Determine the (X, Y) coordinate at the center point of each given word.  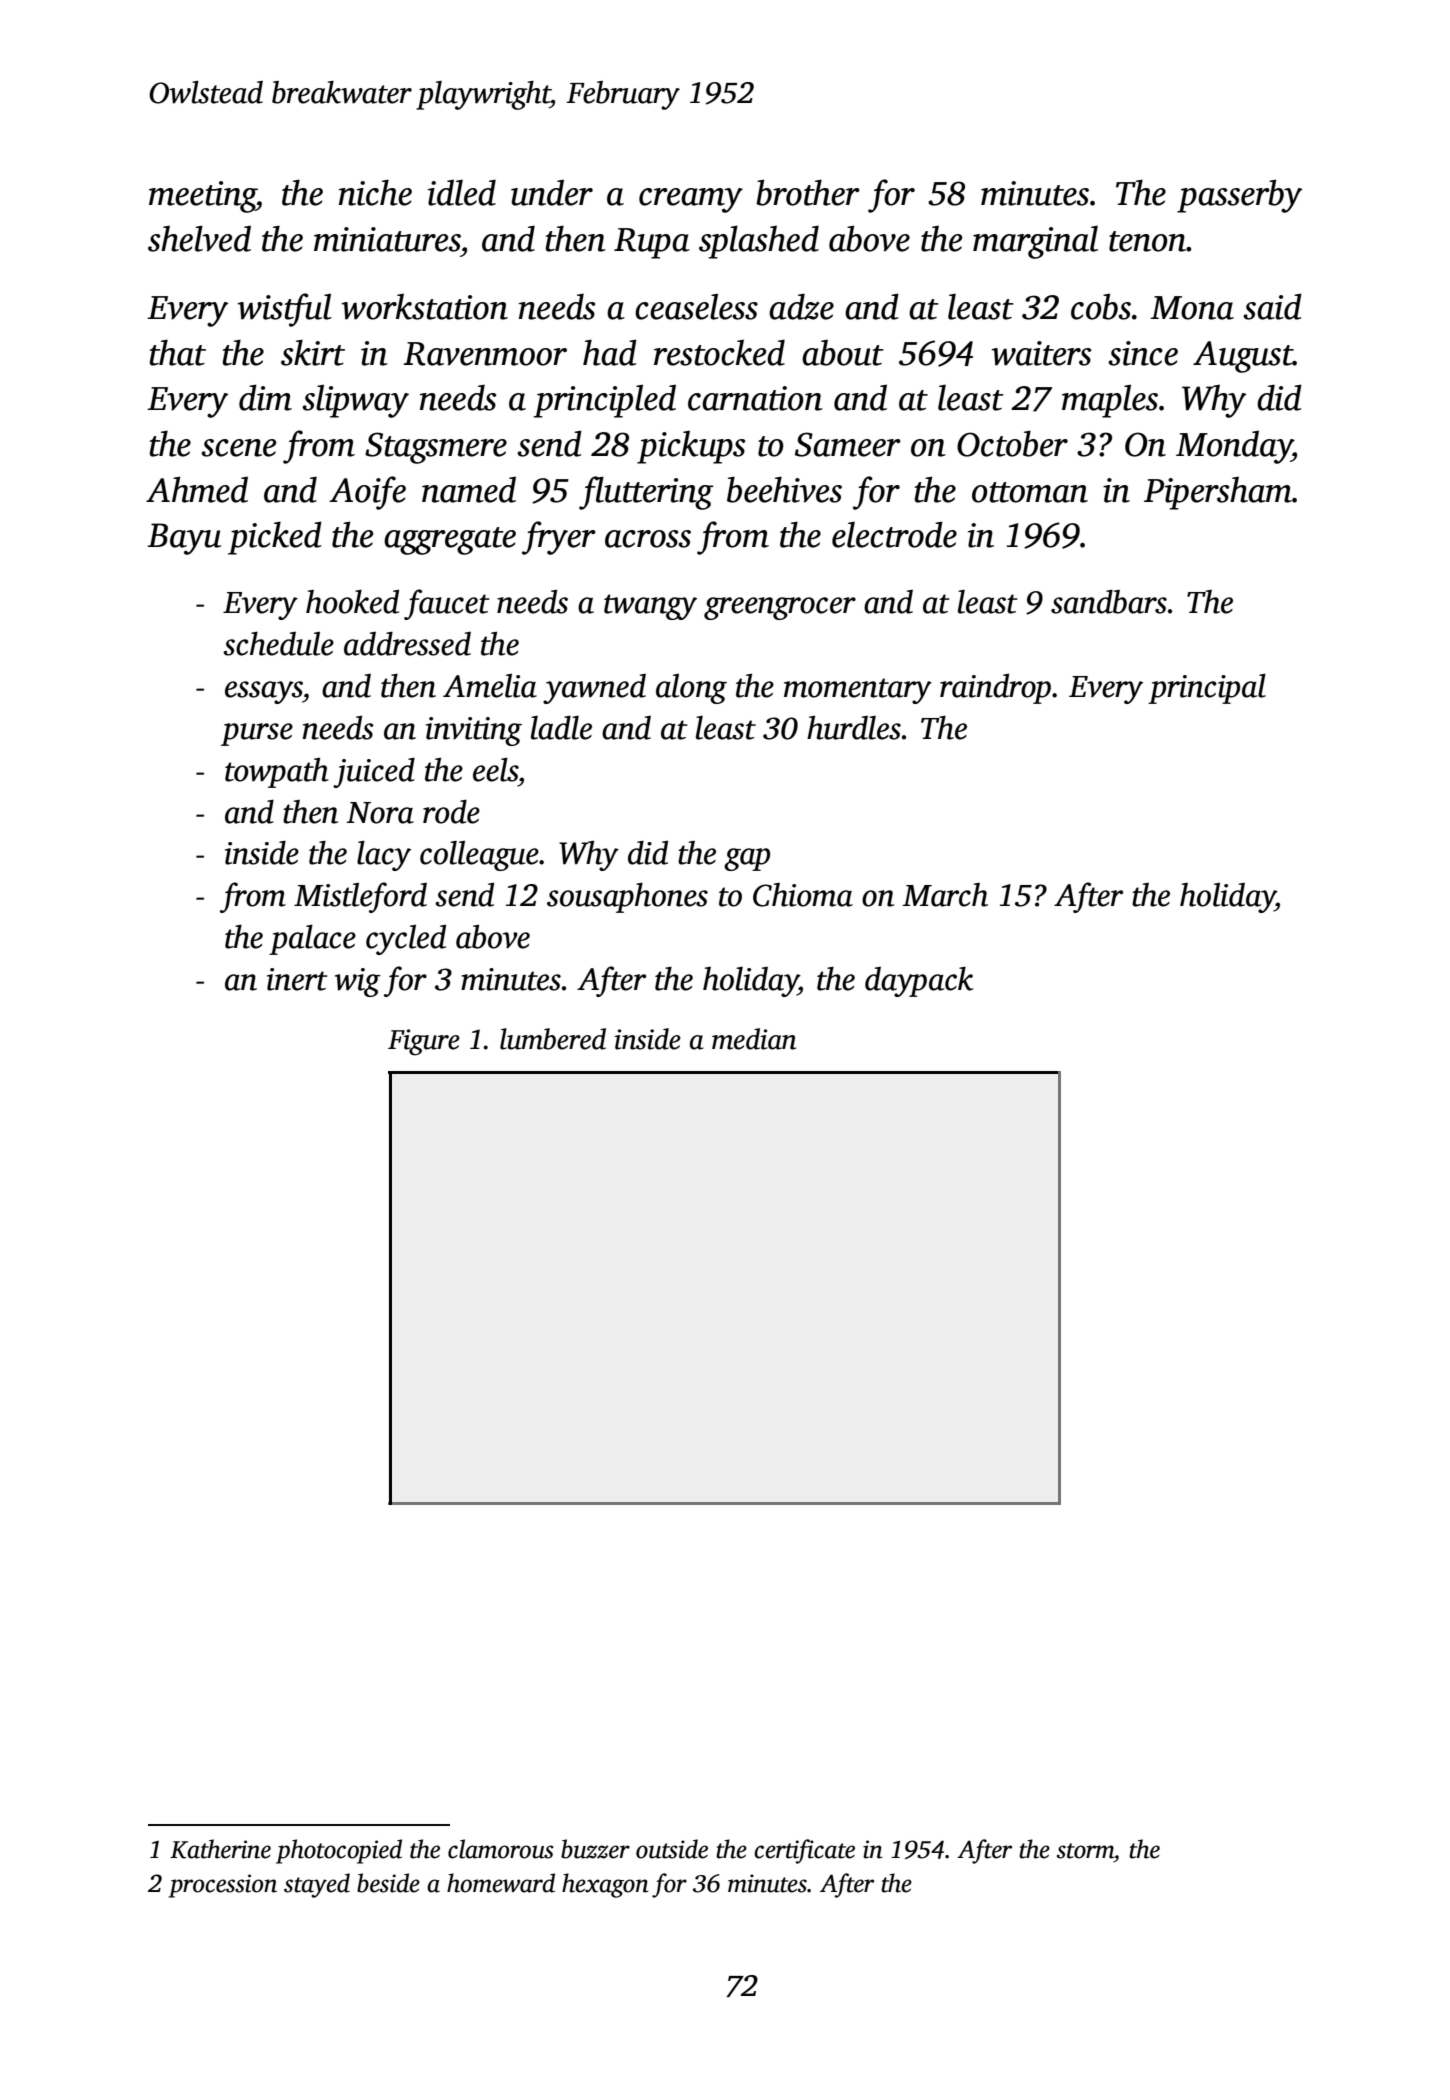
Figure (424, 1042)
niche (375, 192)
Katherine (220, 1849)
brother (808, 192)
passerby (1239, 196)
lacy (384, 856)
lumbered (553, 1039)
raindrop (995, 689)
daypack (919, 982)
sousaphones (627, 898)
